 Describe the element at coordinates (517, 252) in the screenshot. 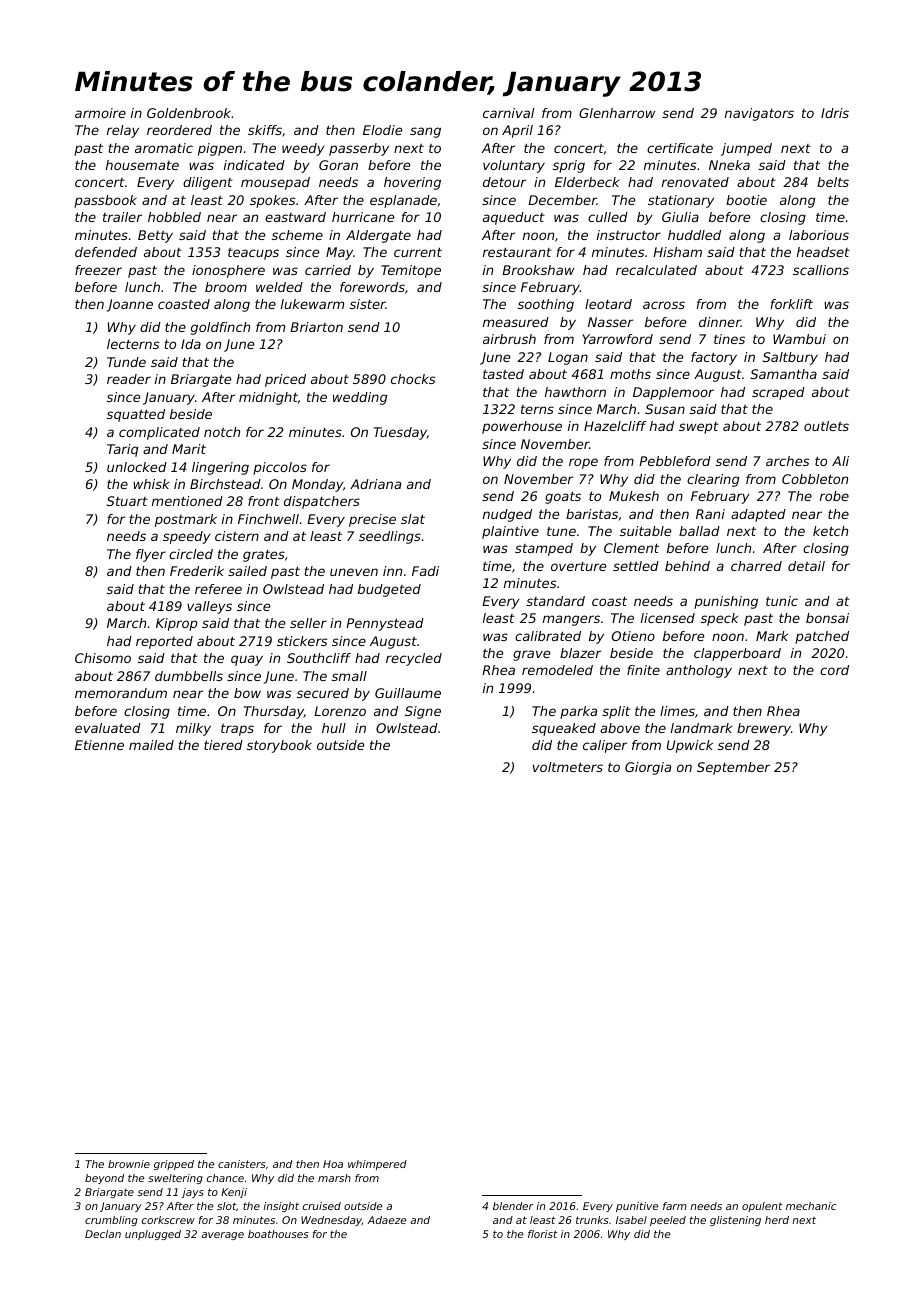

I see `restaurant` at that location.
